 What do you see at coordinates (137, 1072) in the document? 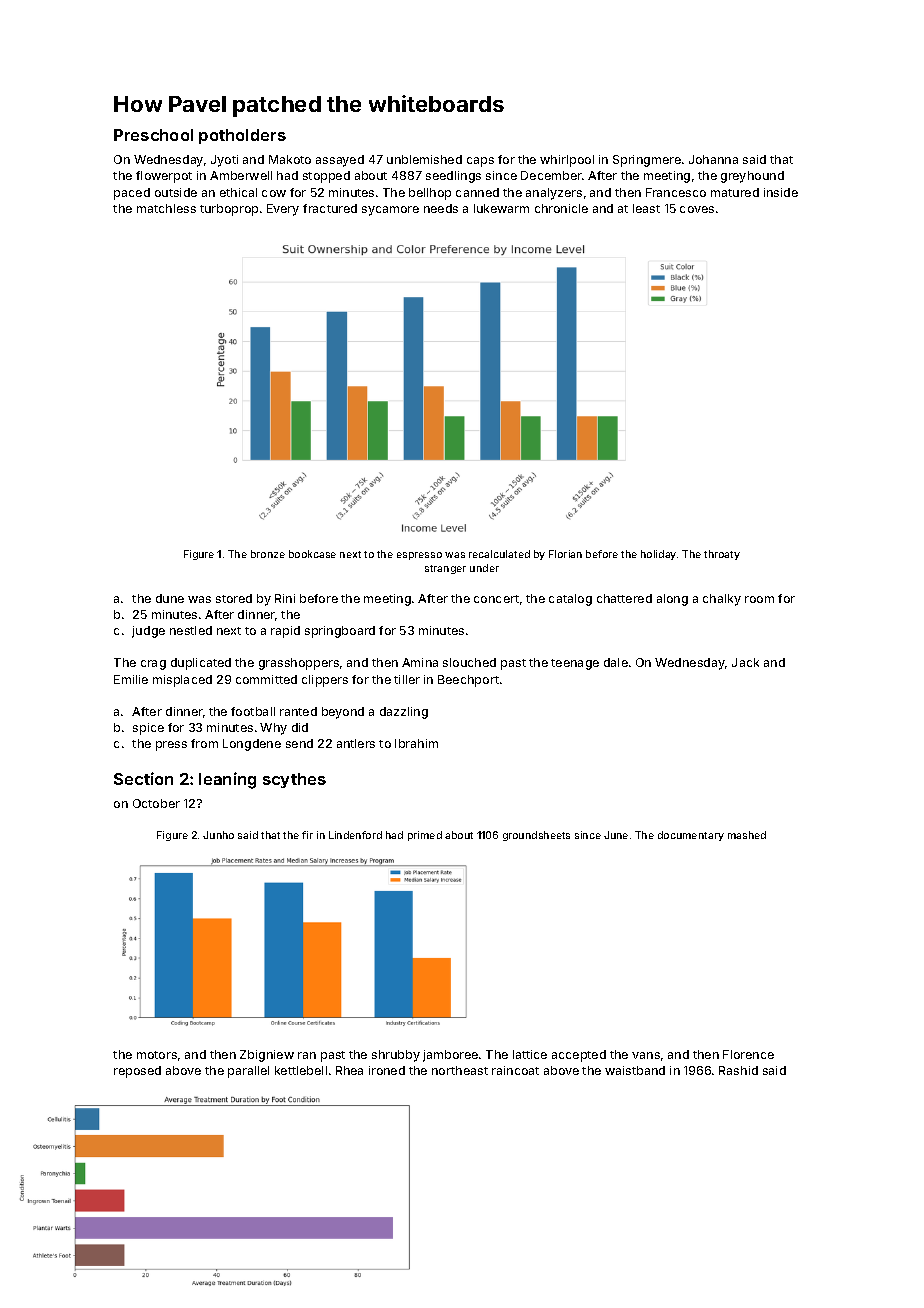
I see `reposed` at bounding box center [137, 1072].
